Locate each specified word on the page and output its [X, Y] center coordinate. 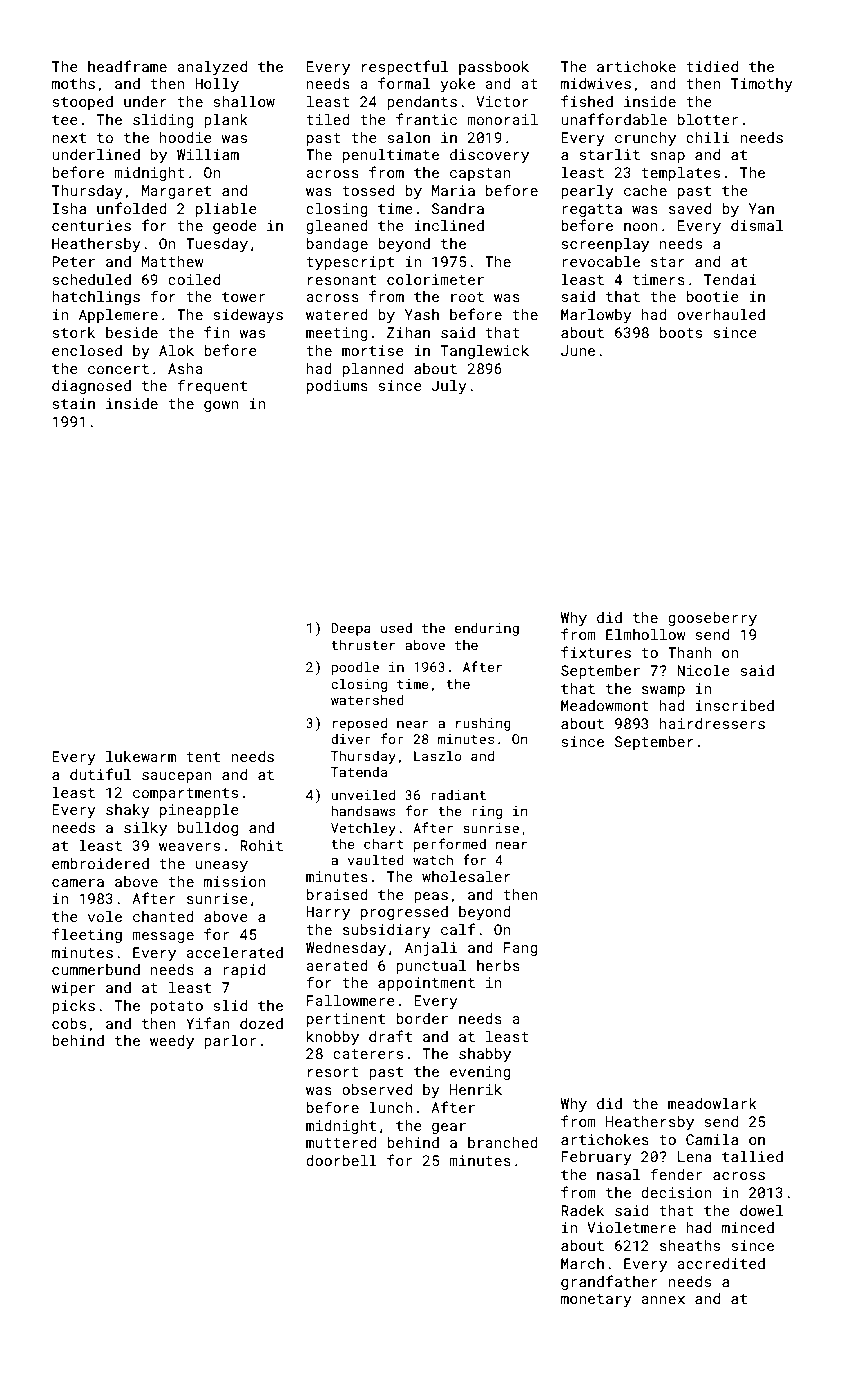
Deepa [351, 629]
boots [681, 332]
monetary [596, 1300]
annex [663, 1300]
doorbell [341, 1160]
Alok [176, 350]
